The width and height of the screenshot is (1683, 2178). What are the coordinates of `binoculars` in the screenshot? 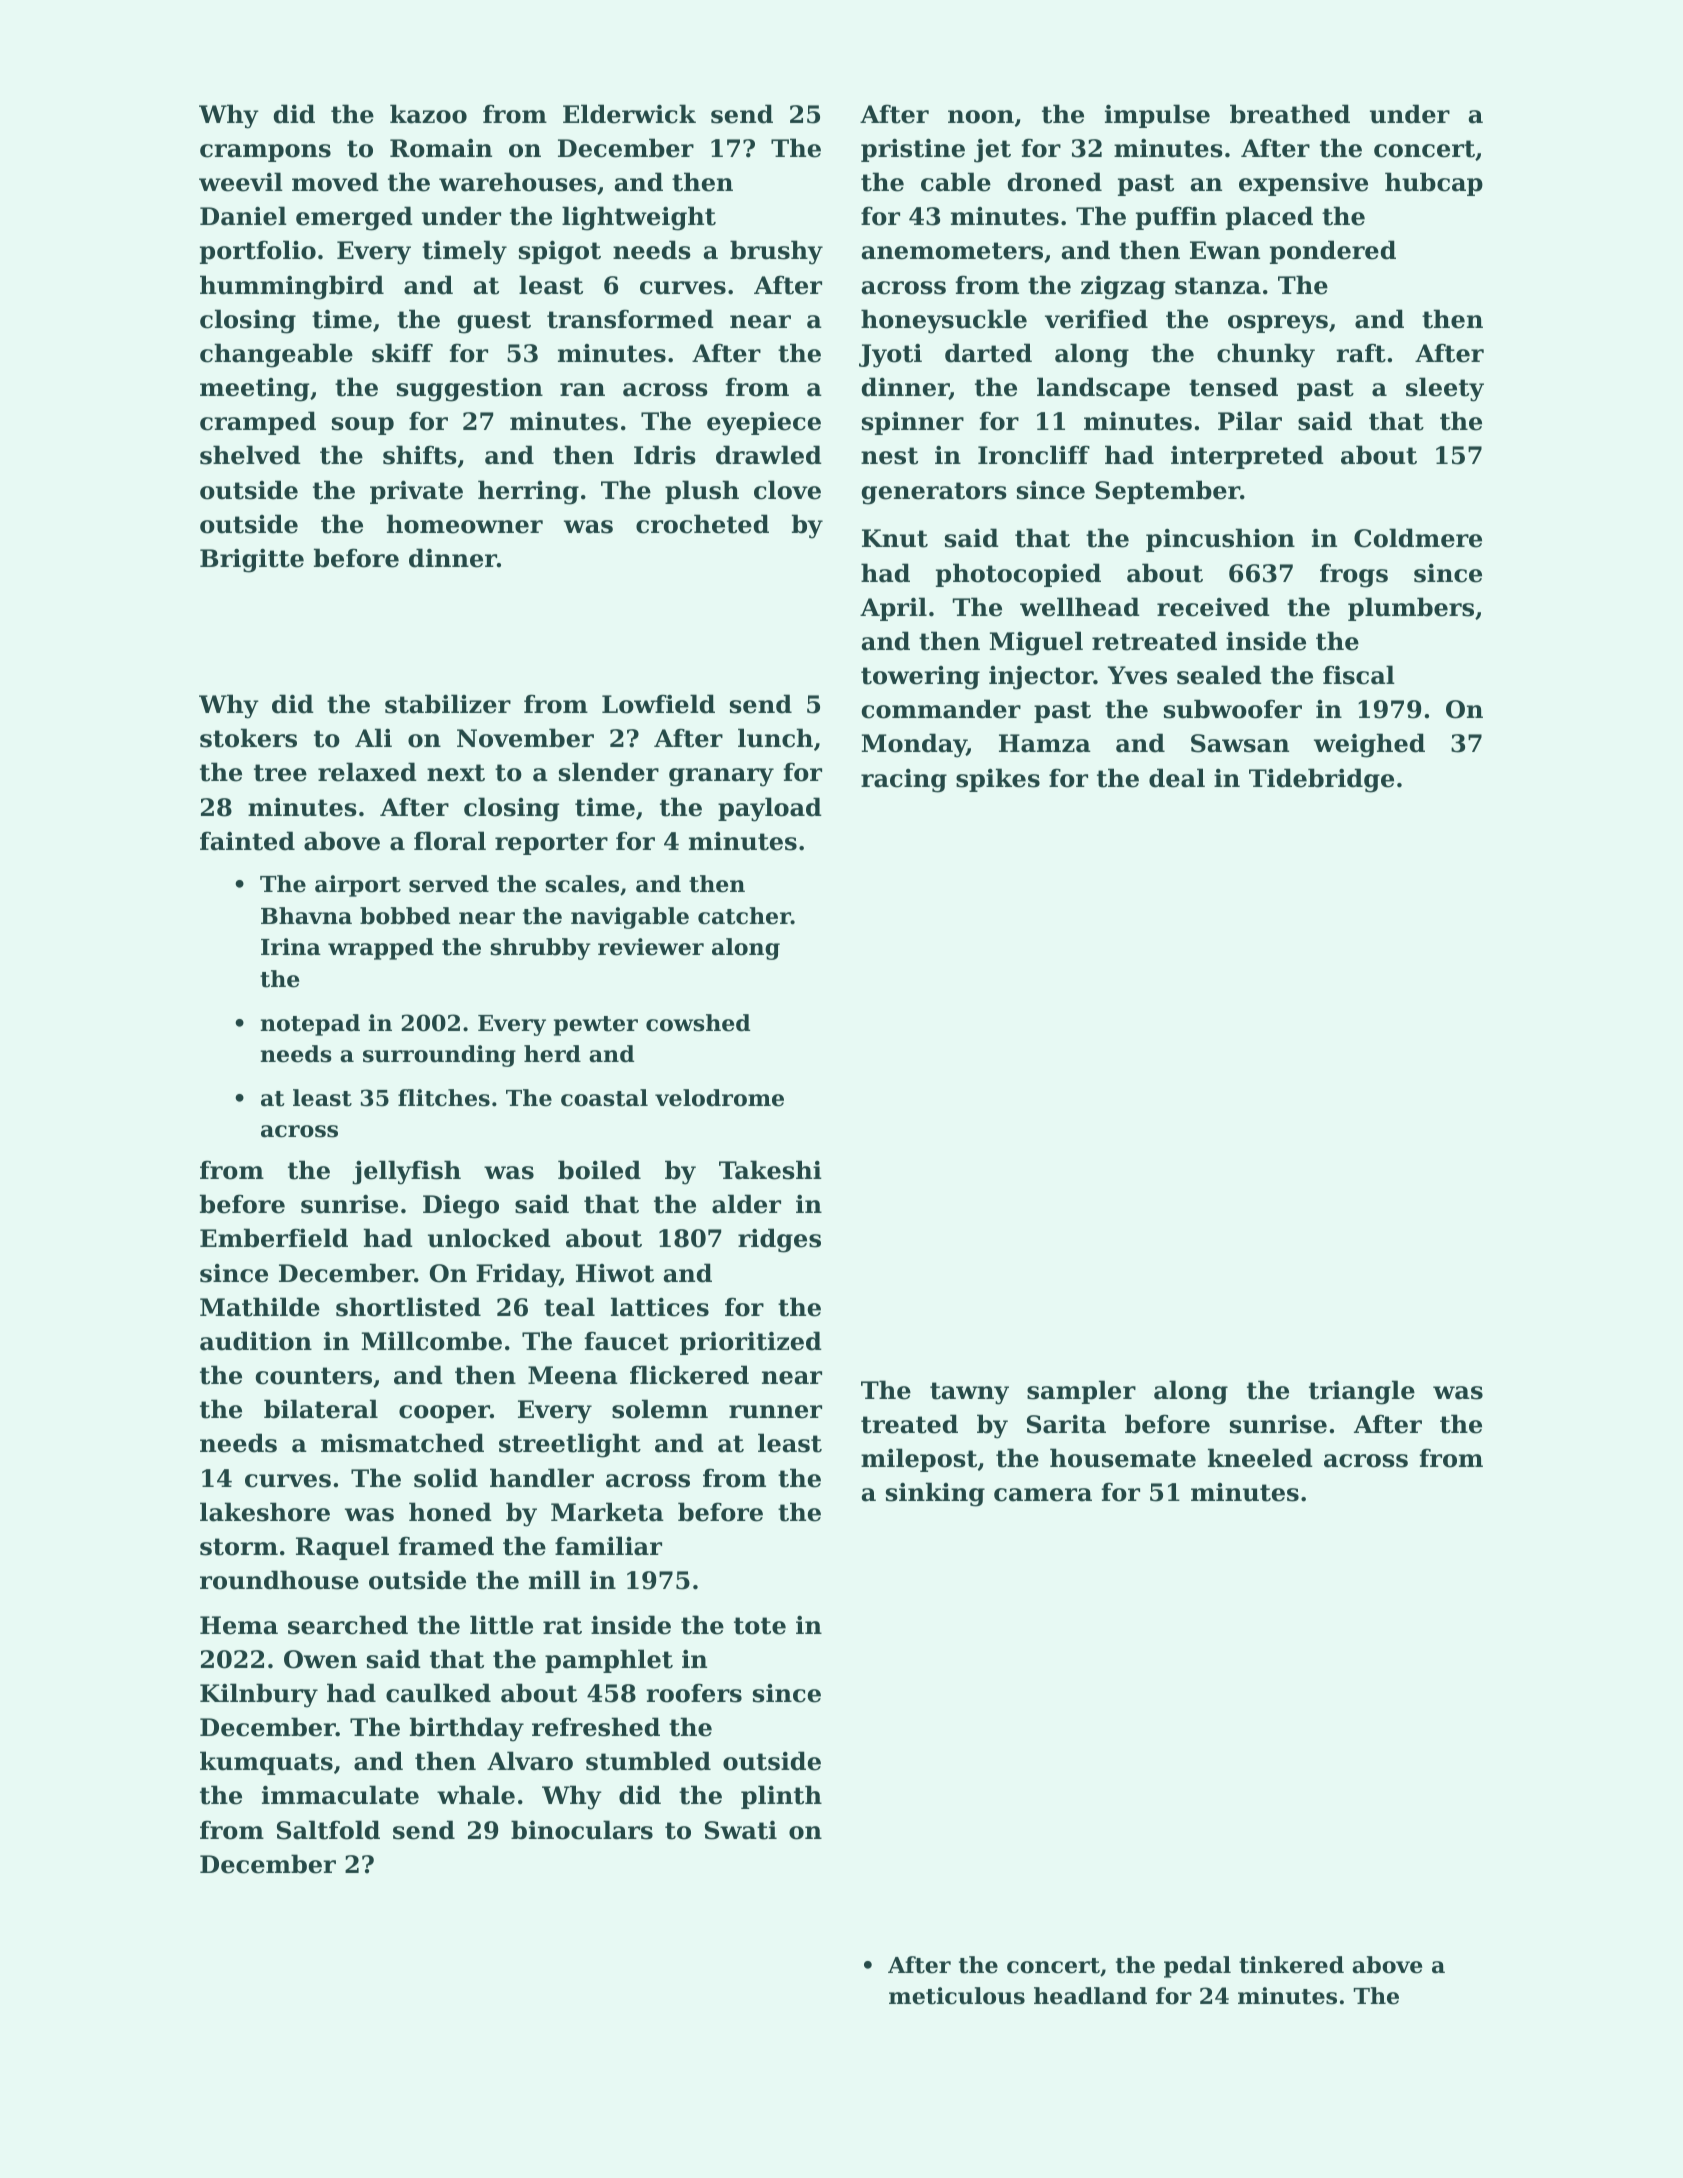 It's located at (582, 1830).
